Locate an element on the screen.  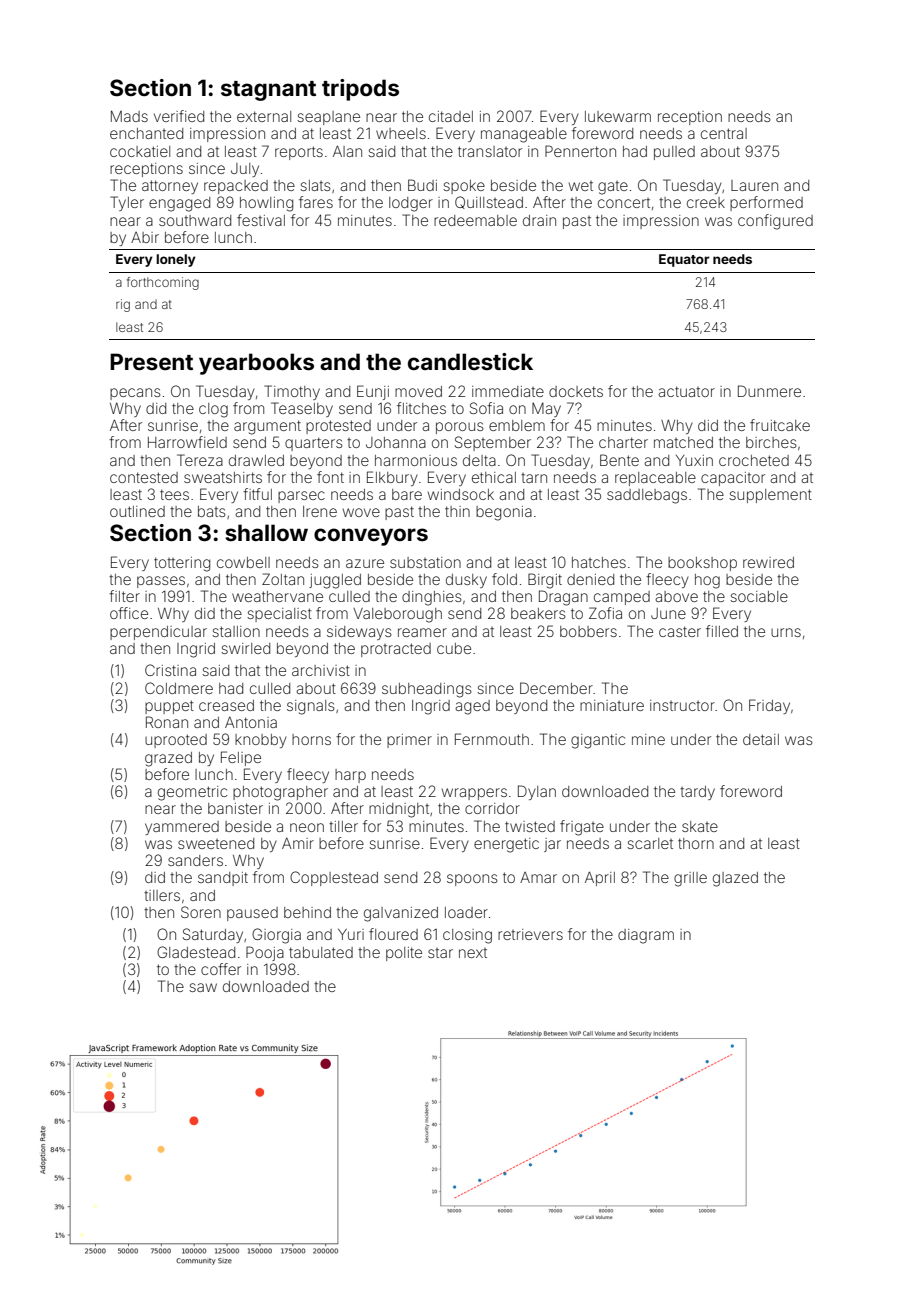
clog is located at coordinates (213, 410).
